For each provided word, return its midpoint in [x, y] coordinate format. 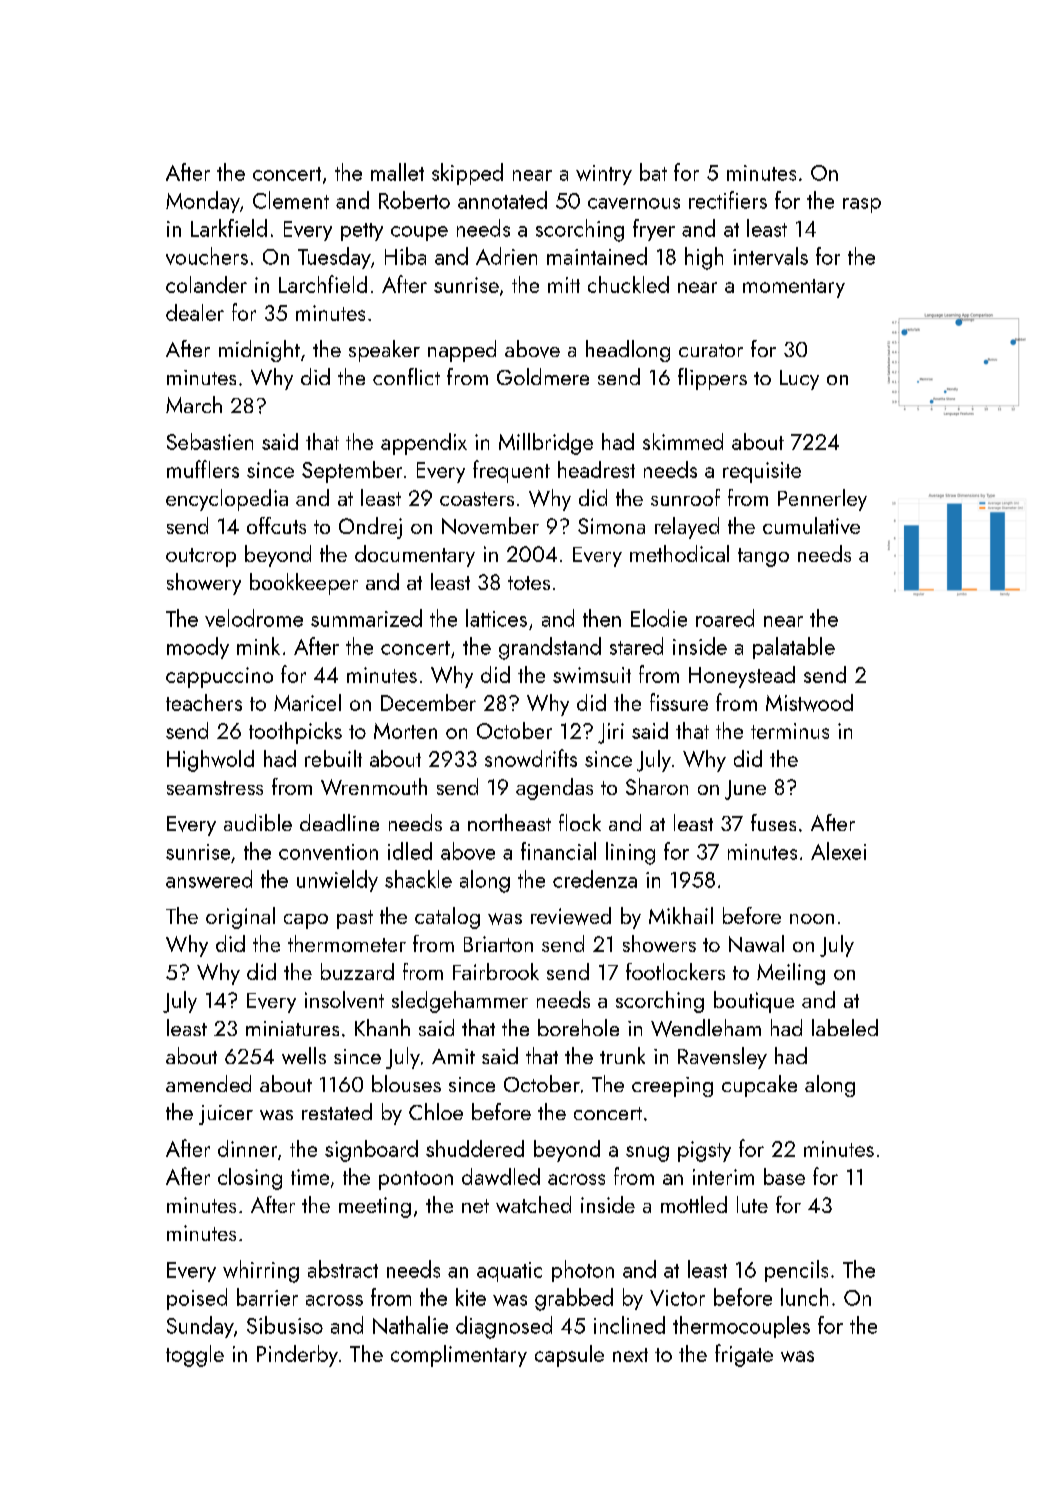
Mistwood [809, 703]
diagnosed [504, 1327]
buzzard [357, 971]
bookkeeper [304, 584]
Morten [405, 731]
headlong [628, 351]
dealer [195, 312]
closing [250, 1179]
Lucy [799, 380]
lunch [804, 1297]
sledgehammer [460, 1002]
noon [812, 919]
